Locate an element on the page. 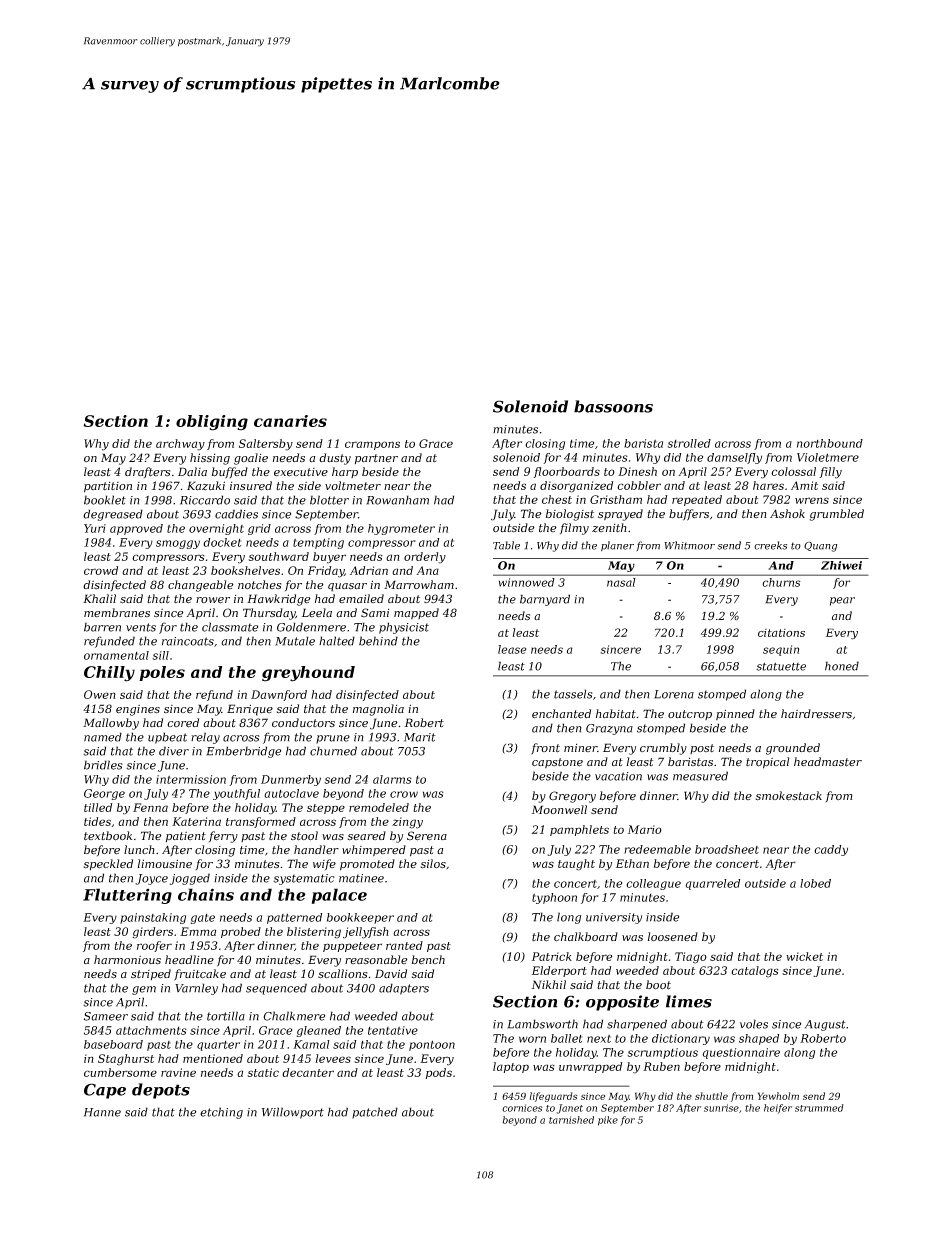 Image resolution: width=952 pixels, height=1233 pixels. Hanne is located at coordinates (102, 1112).
